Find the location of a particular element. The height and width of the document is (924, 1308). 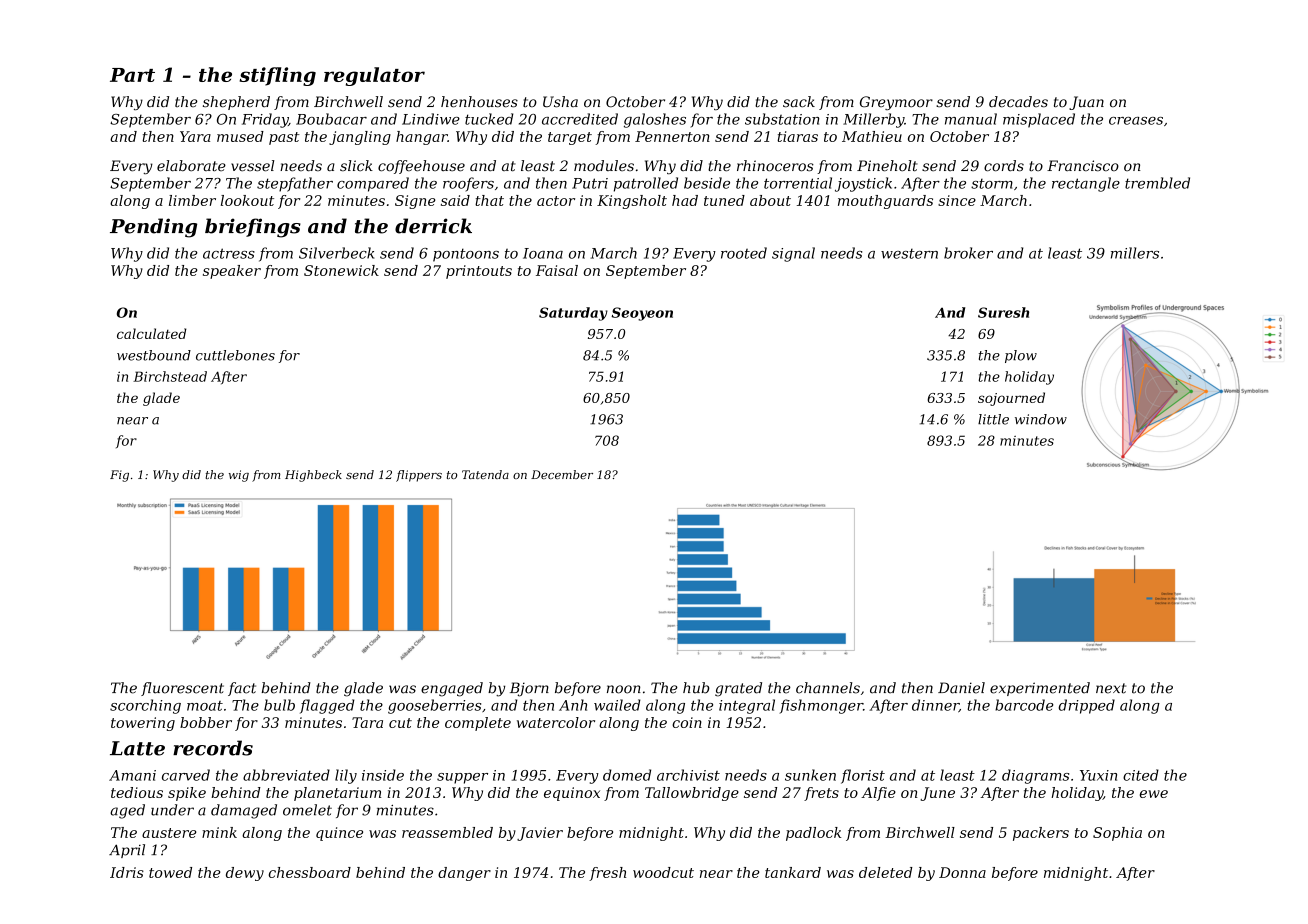

little is located at coordinates (993, 419).
